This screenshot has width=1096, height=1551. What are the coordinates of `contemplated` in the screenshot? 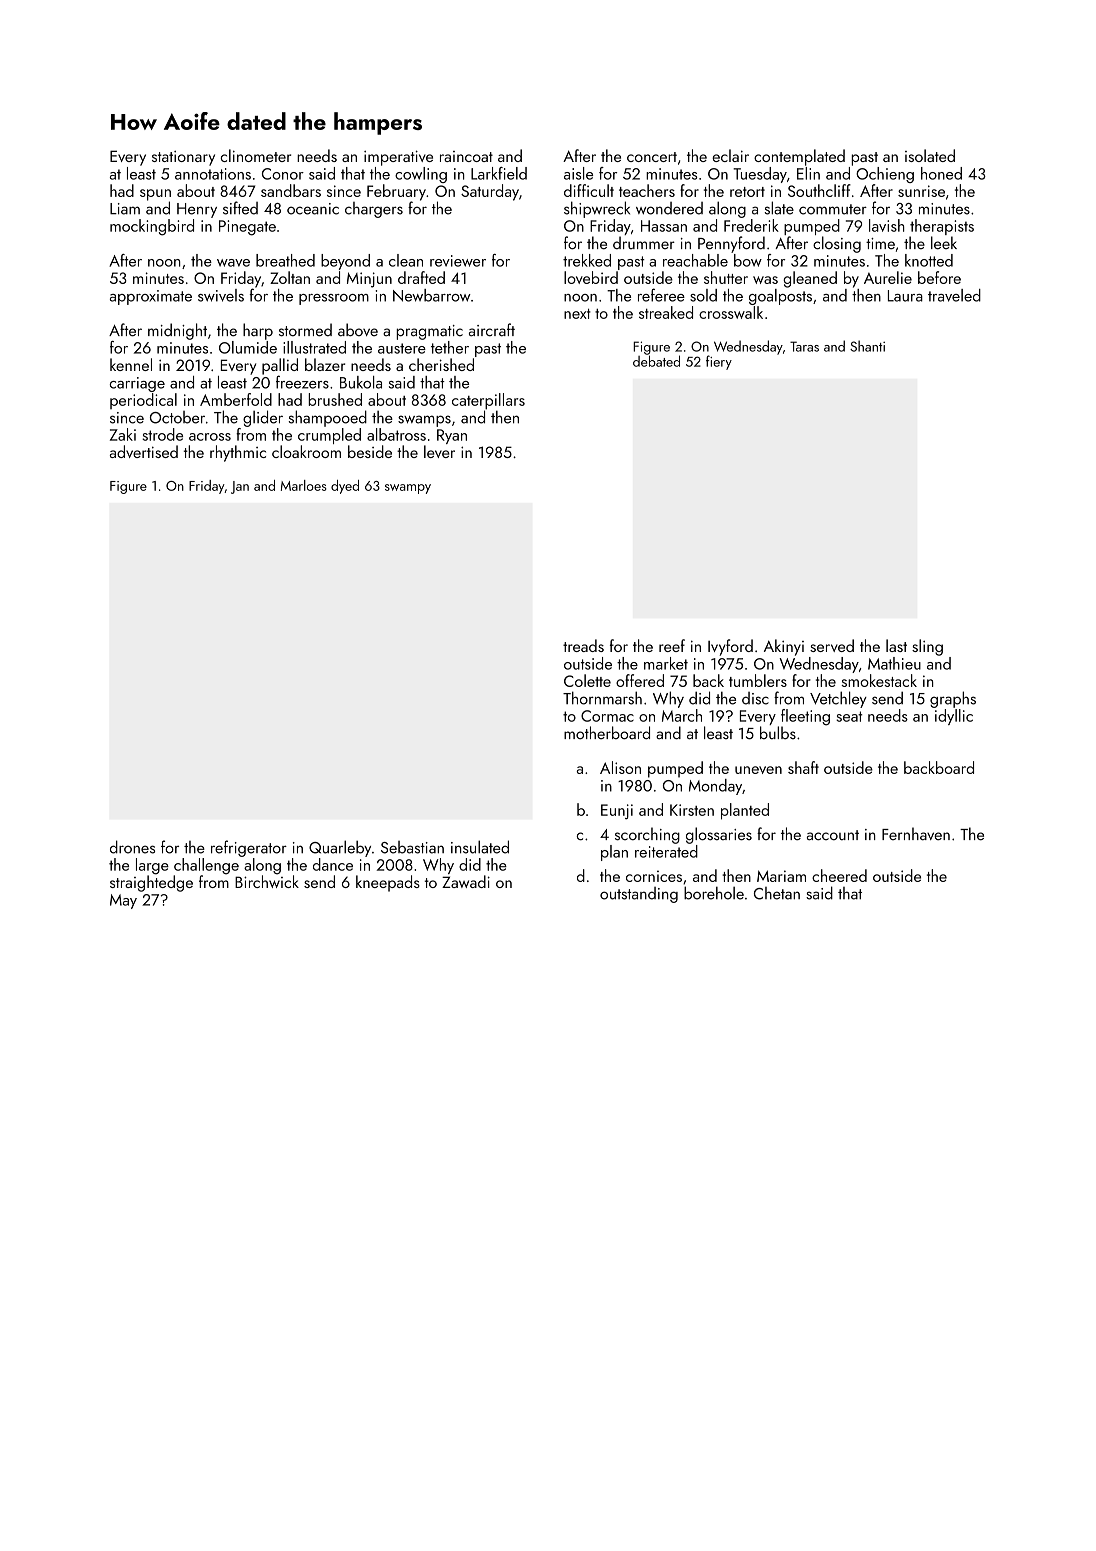 It's located at (799, 157).
